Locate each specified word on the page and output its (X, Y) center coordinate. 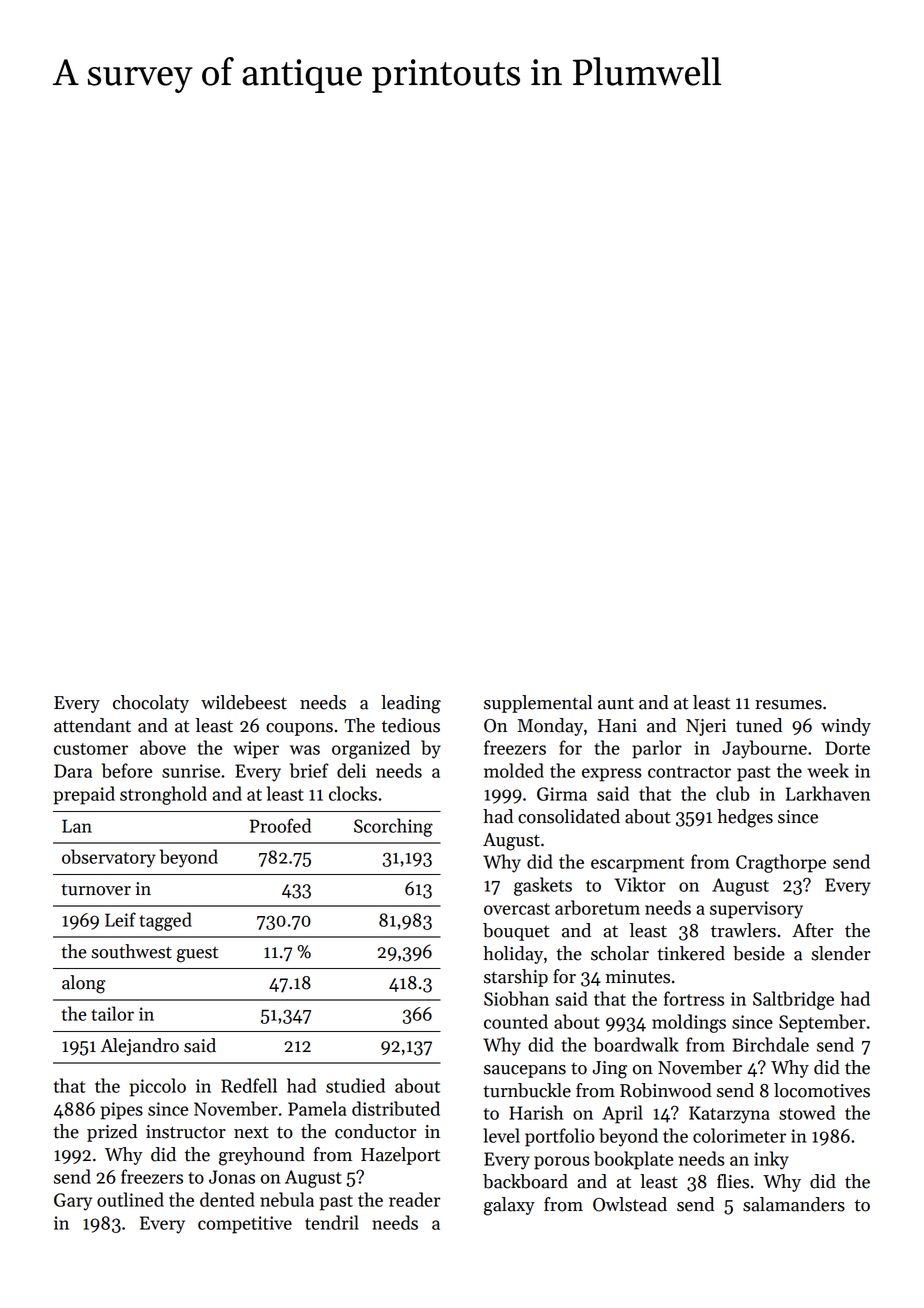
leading (411, 704)
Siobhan (516, 998)
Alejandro (140, 1047)
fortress (694, 998)
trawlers (743, 930)
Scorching (393, 827)
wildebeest (244, 702)
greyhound (262, 1156)
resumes (788, 705)
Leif (120, 919)
